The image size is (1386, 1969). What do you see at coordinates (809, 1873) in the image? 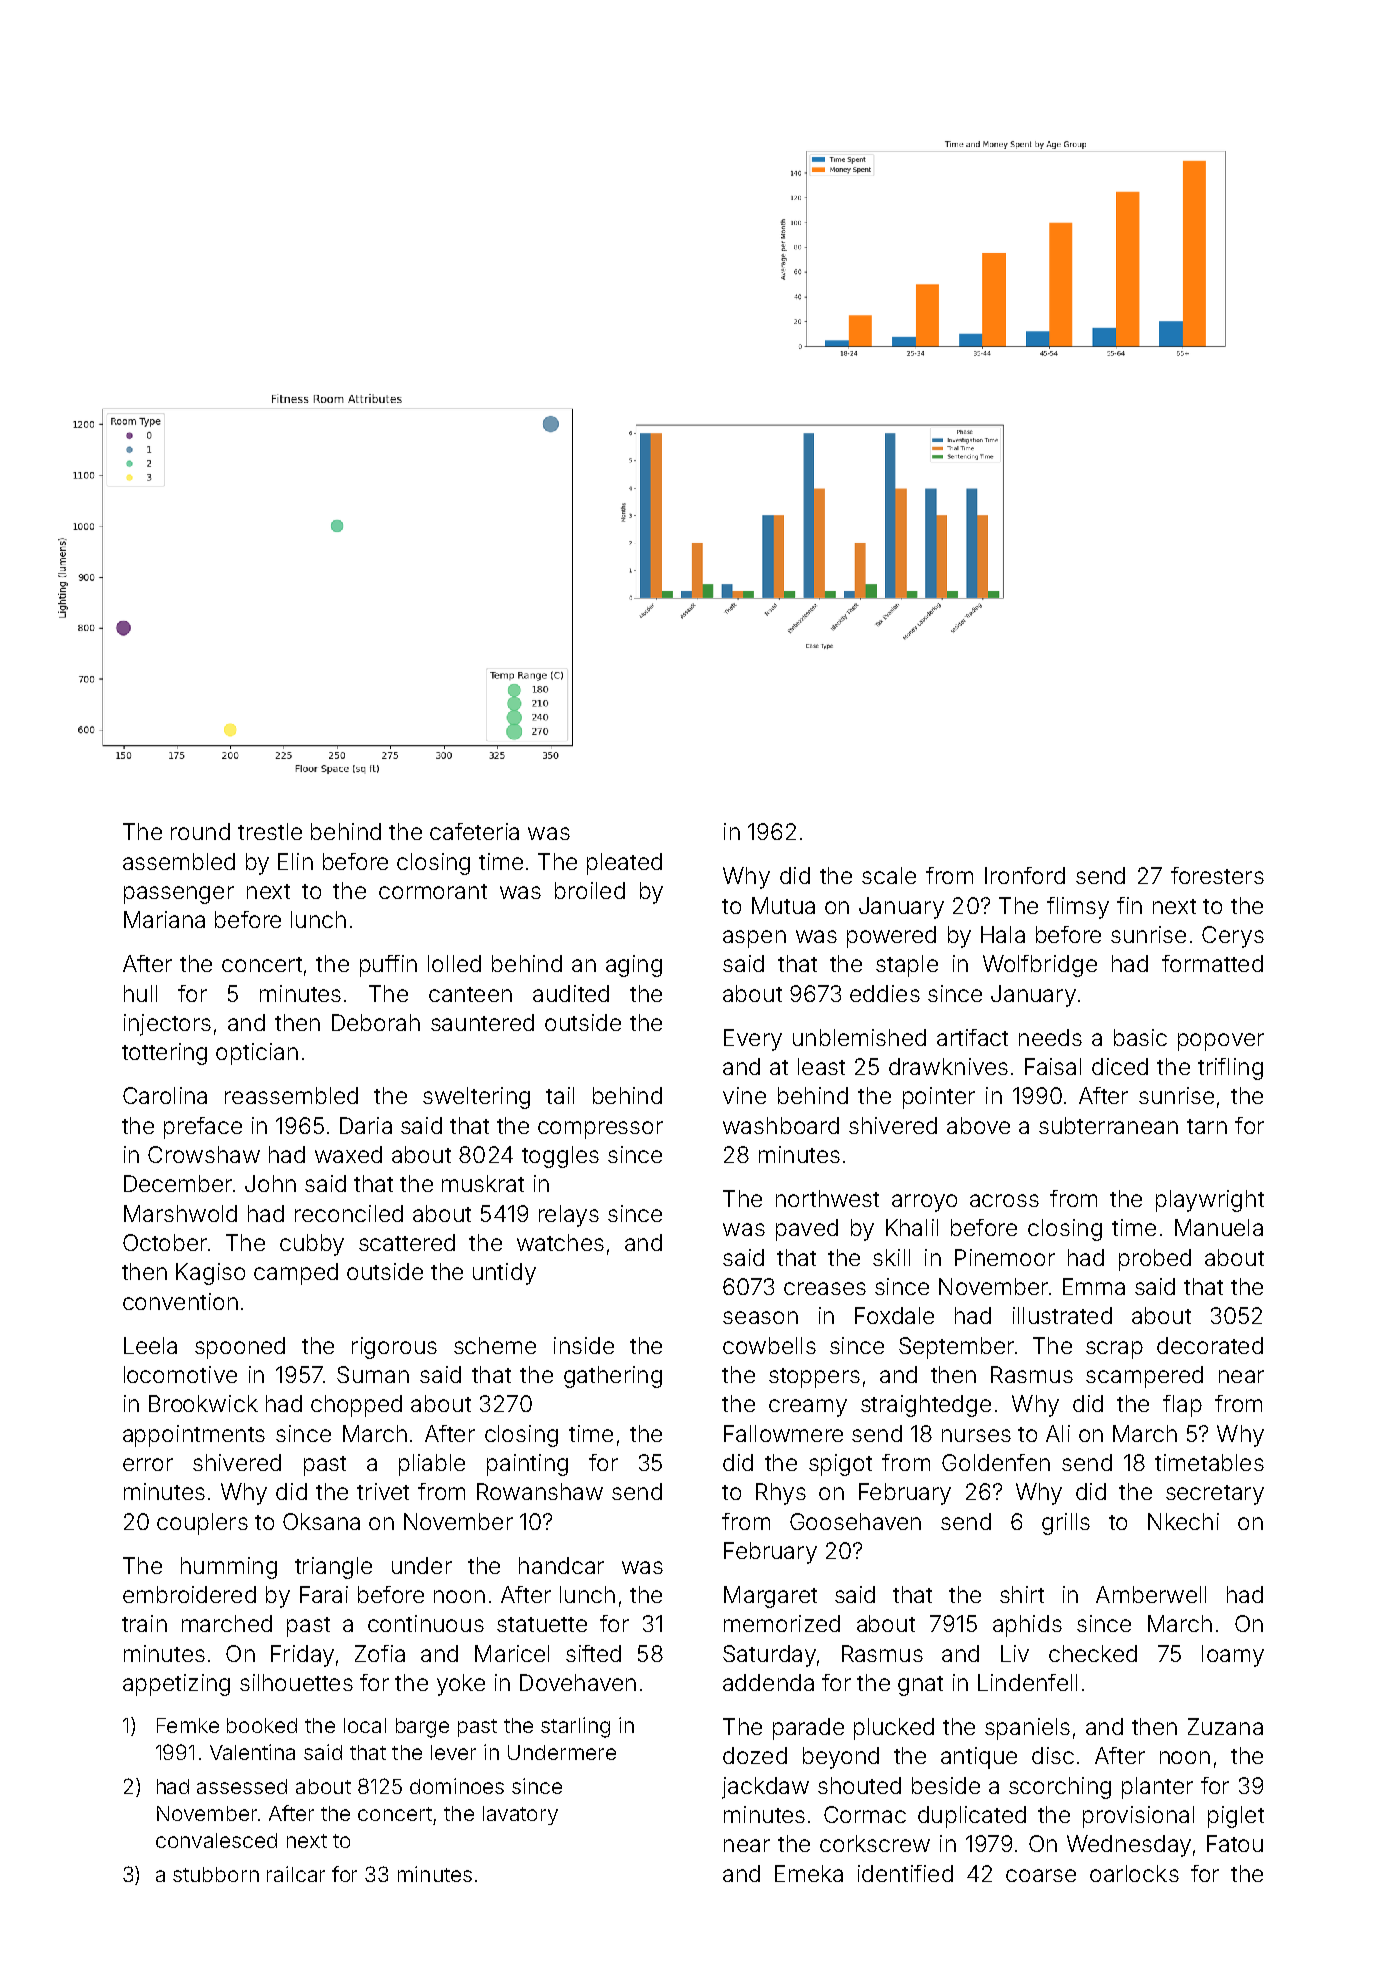
I see `Emeka` at bounding box center [809, 1873].
